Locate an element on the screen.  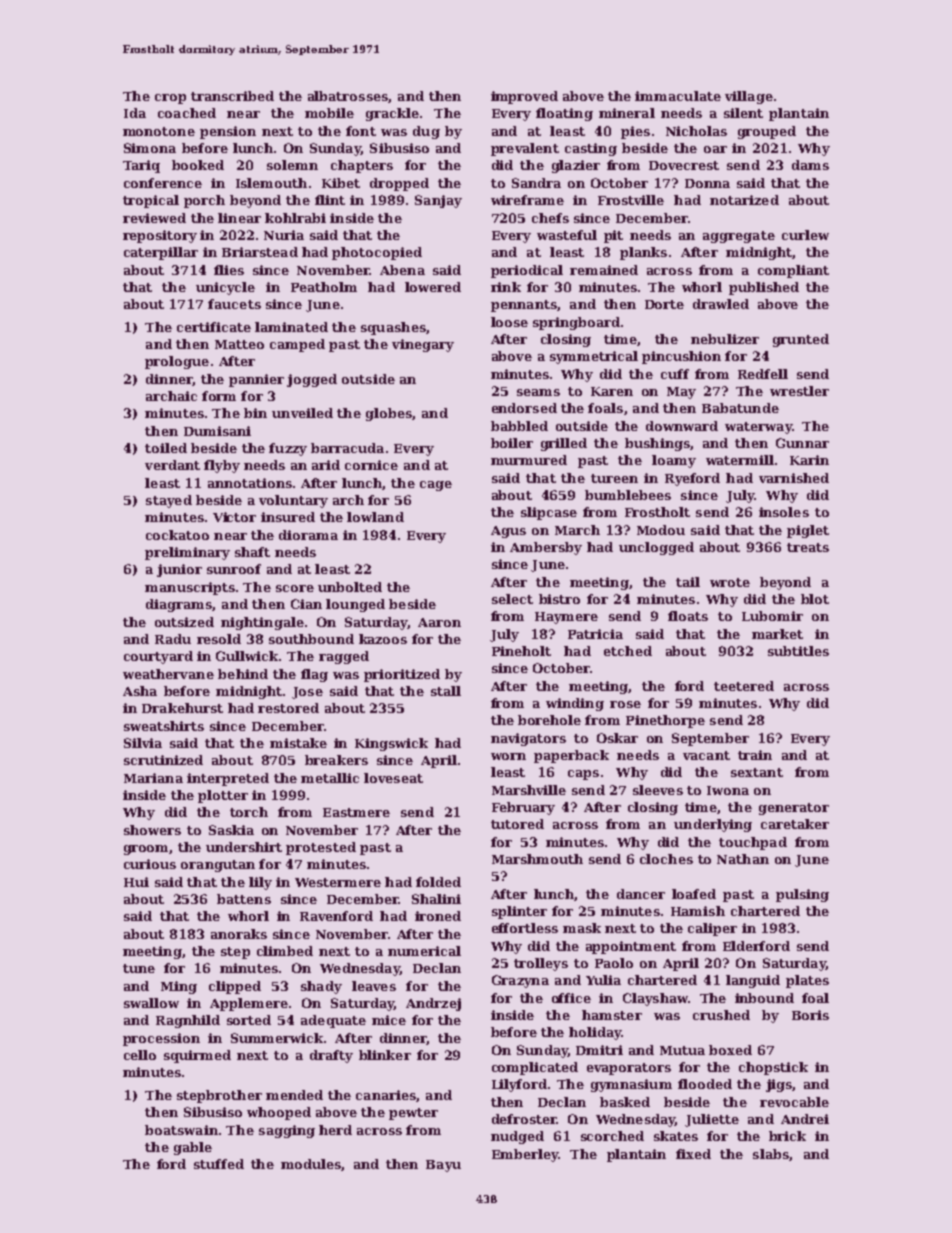
Sanjay is located at coordinates (438, 201).
